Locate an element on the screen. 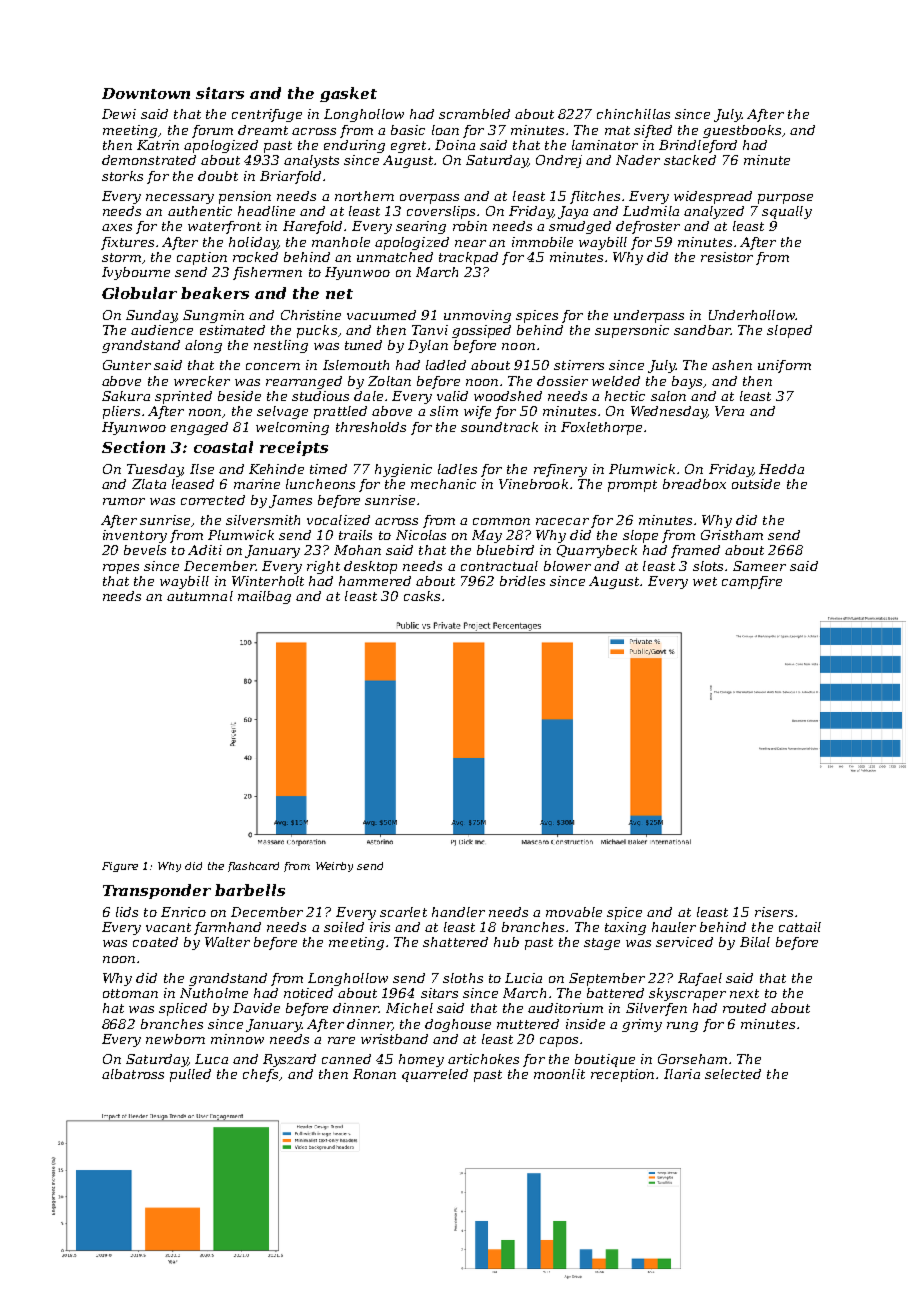  Doina is located at coordinates (455, 145).
